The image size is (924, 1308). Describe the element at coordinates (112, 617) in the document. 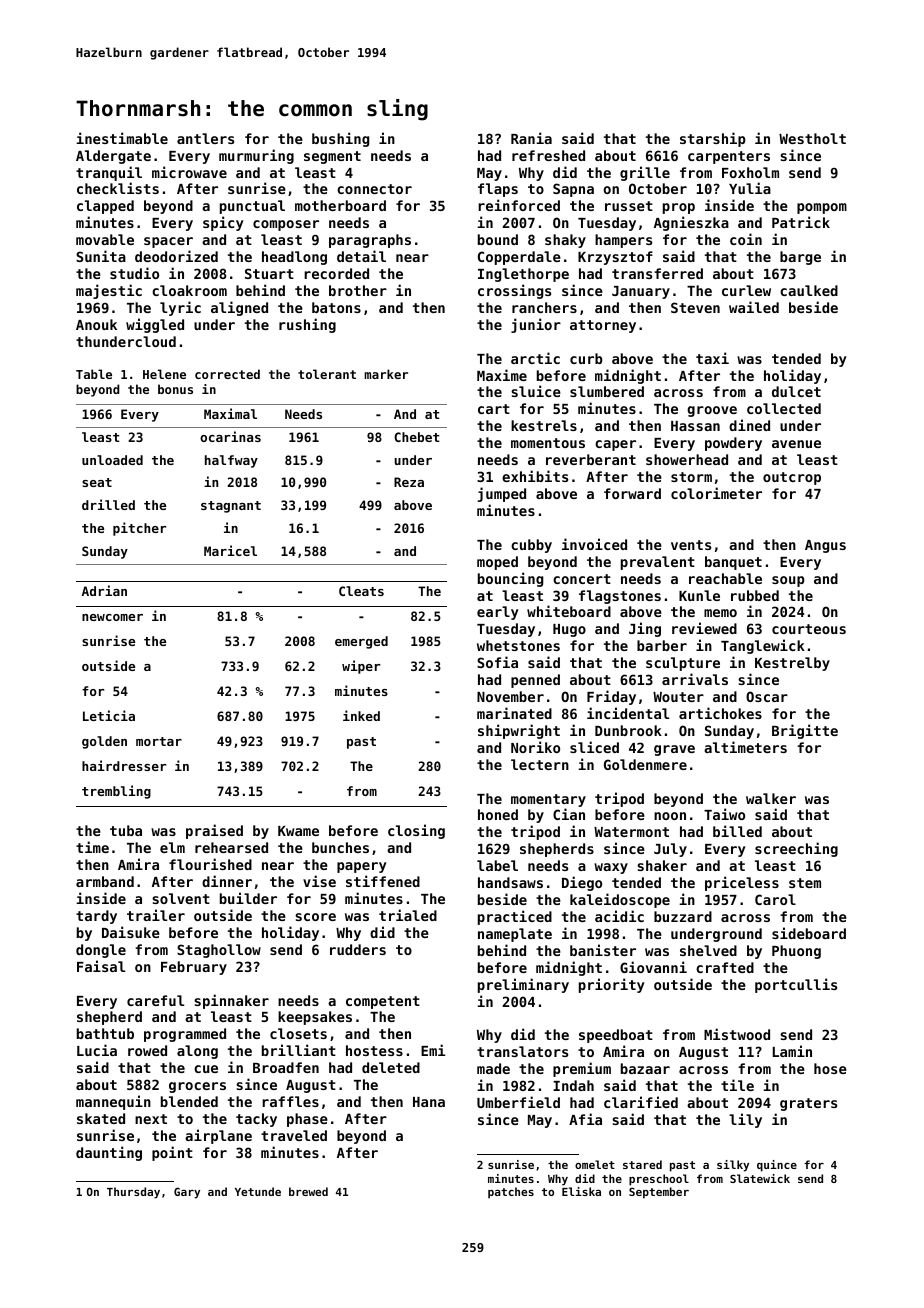

I see `newcomer` at that location.
